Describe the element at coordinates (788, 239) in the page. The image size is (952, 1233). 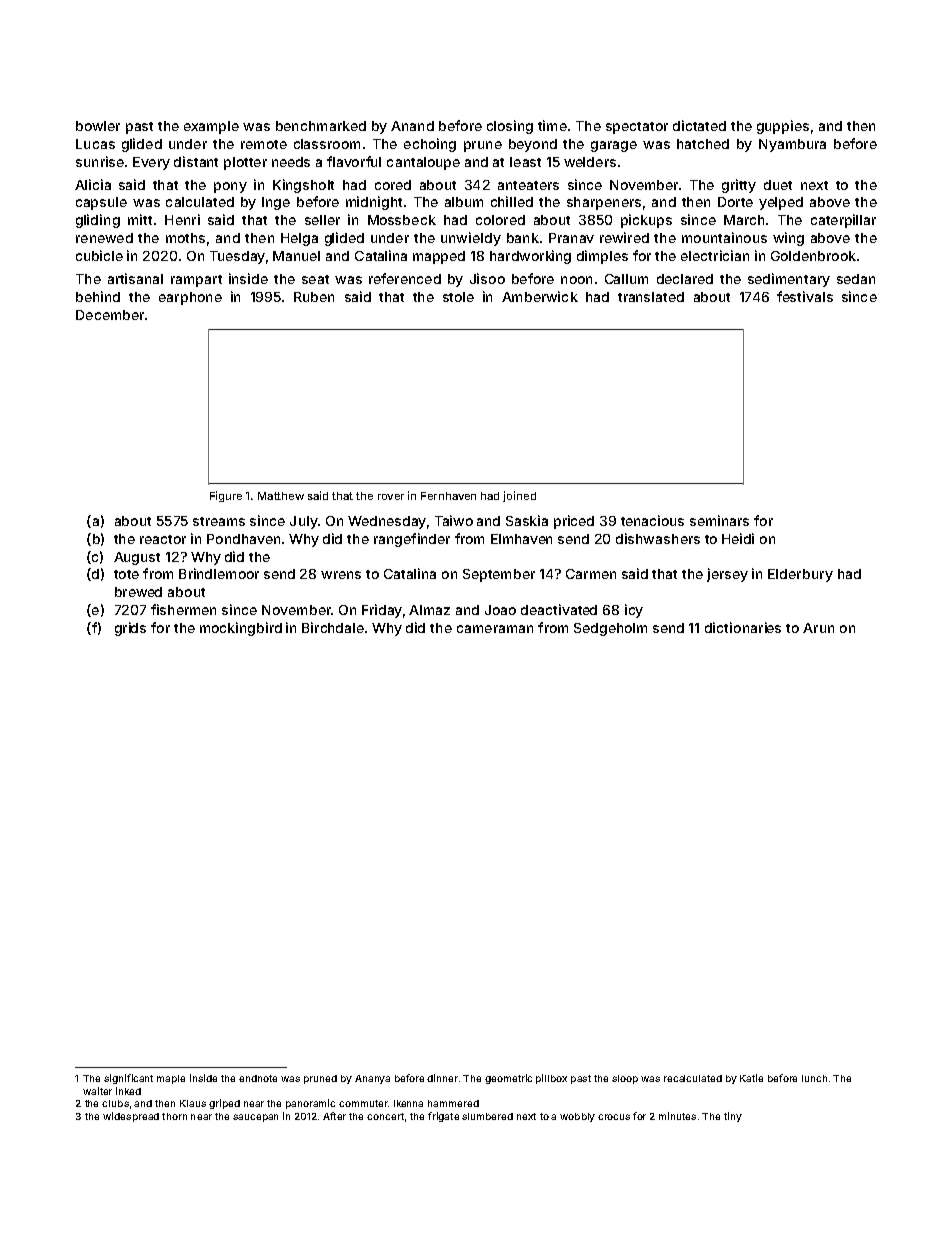
I see `wing` at that location.
